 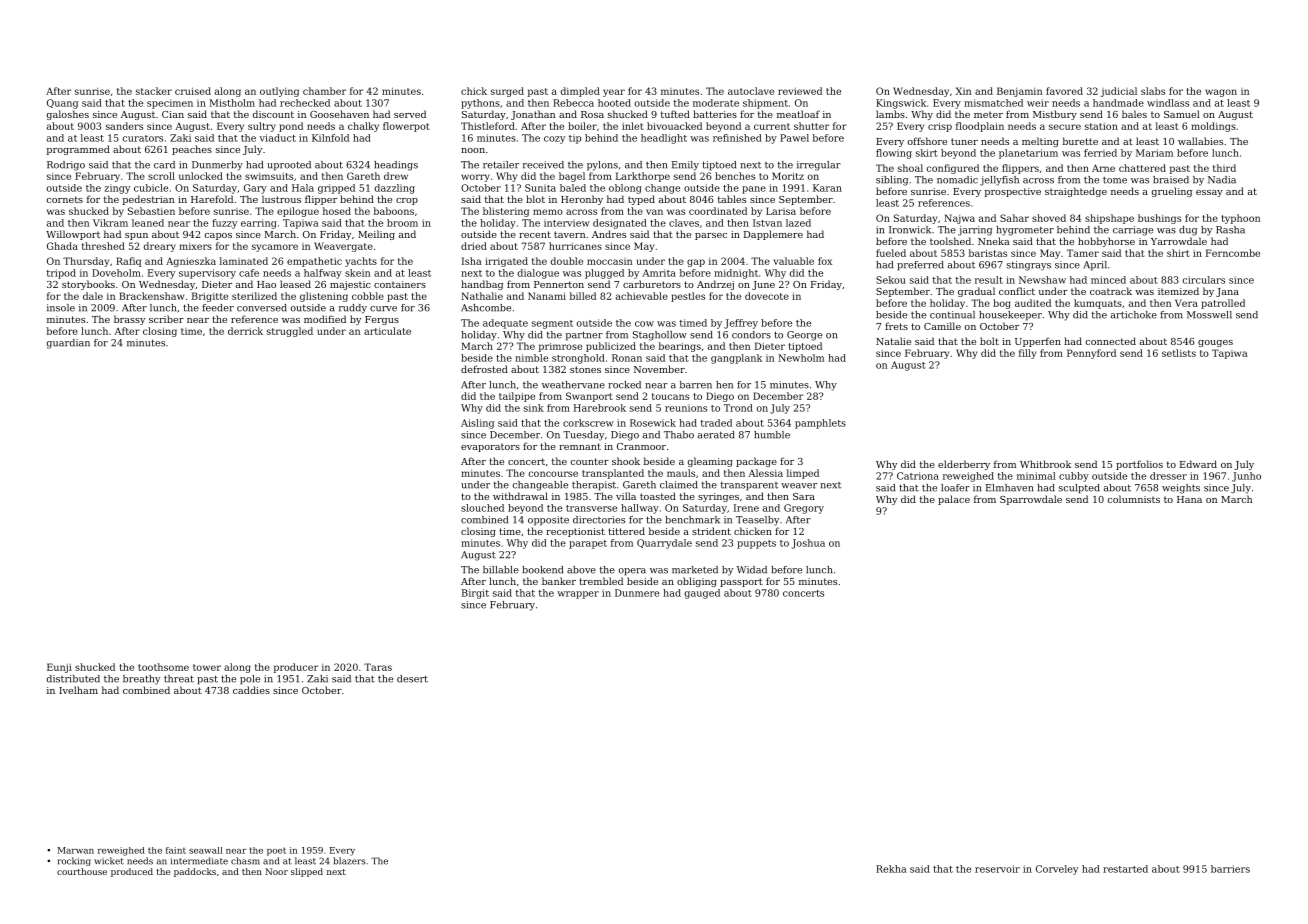 What do you see at coordinates (1189, 499) in the screenshot?
I see `Hana` at bounding box center [1189, 499].
